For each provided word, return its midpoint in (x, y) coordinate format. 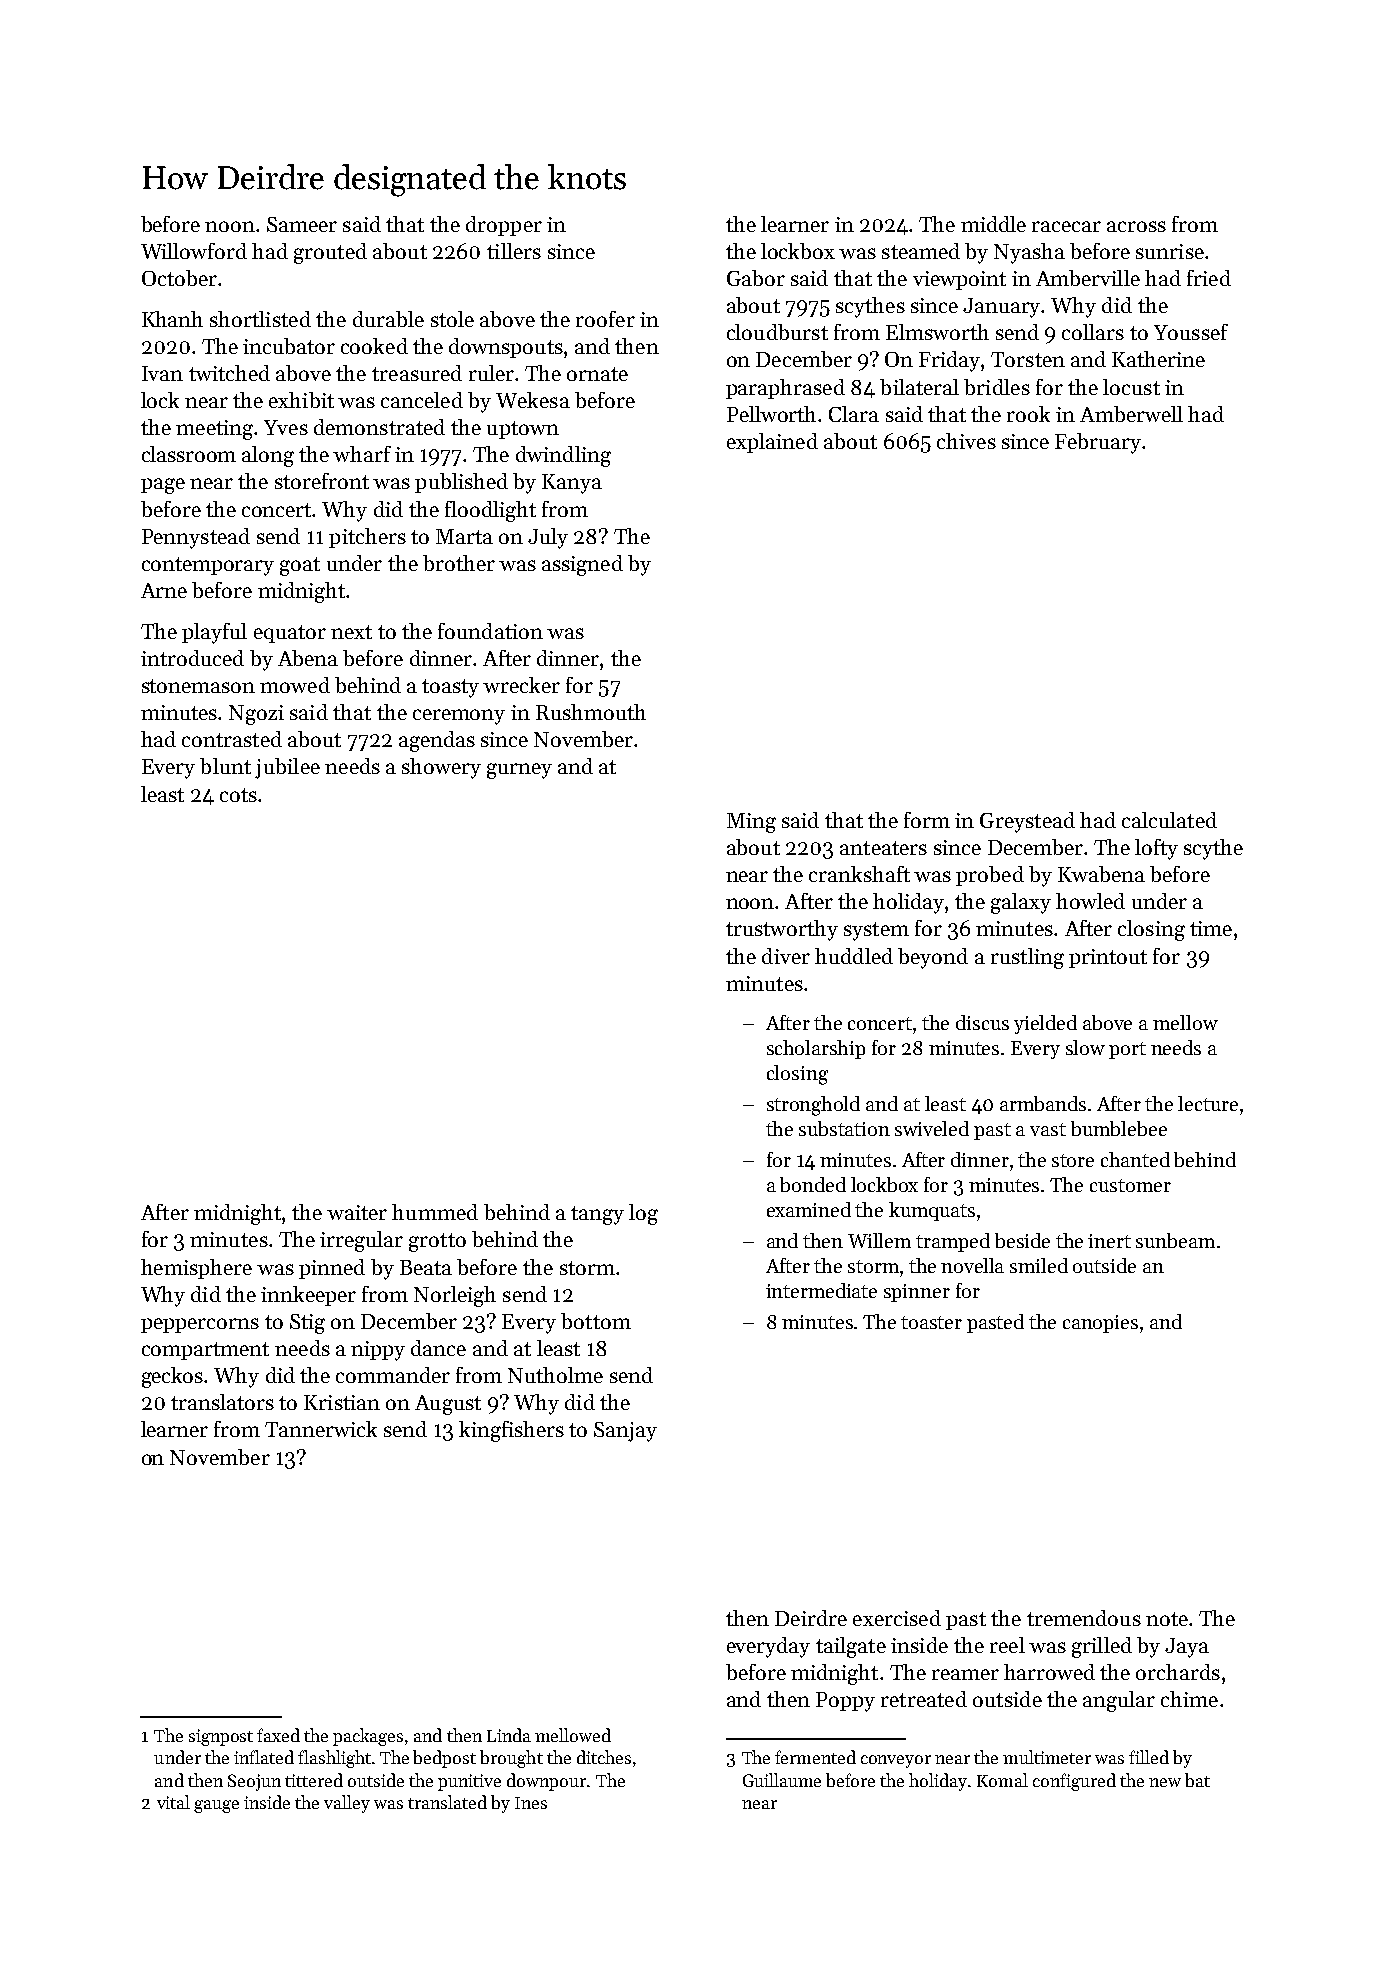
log (643, 1214)
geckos (173, 1377)
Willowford (194, 251)
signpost (221, 1737)
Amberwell (1131, 414)
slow (1085, 1047)
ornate (597, 374)
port (1127, 1050)
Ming (751, 823)
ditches (604, 1757)
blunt (225, 766)
